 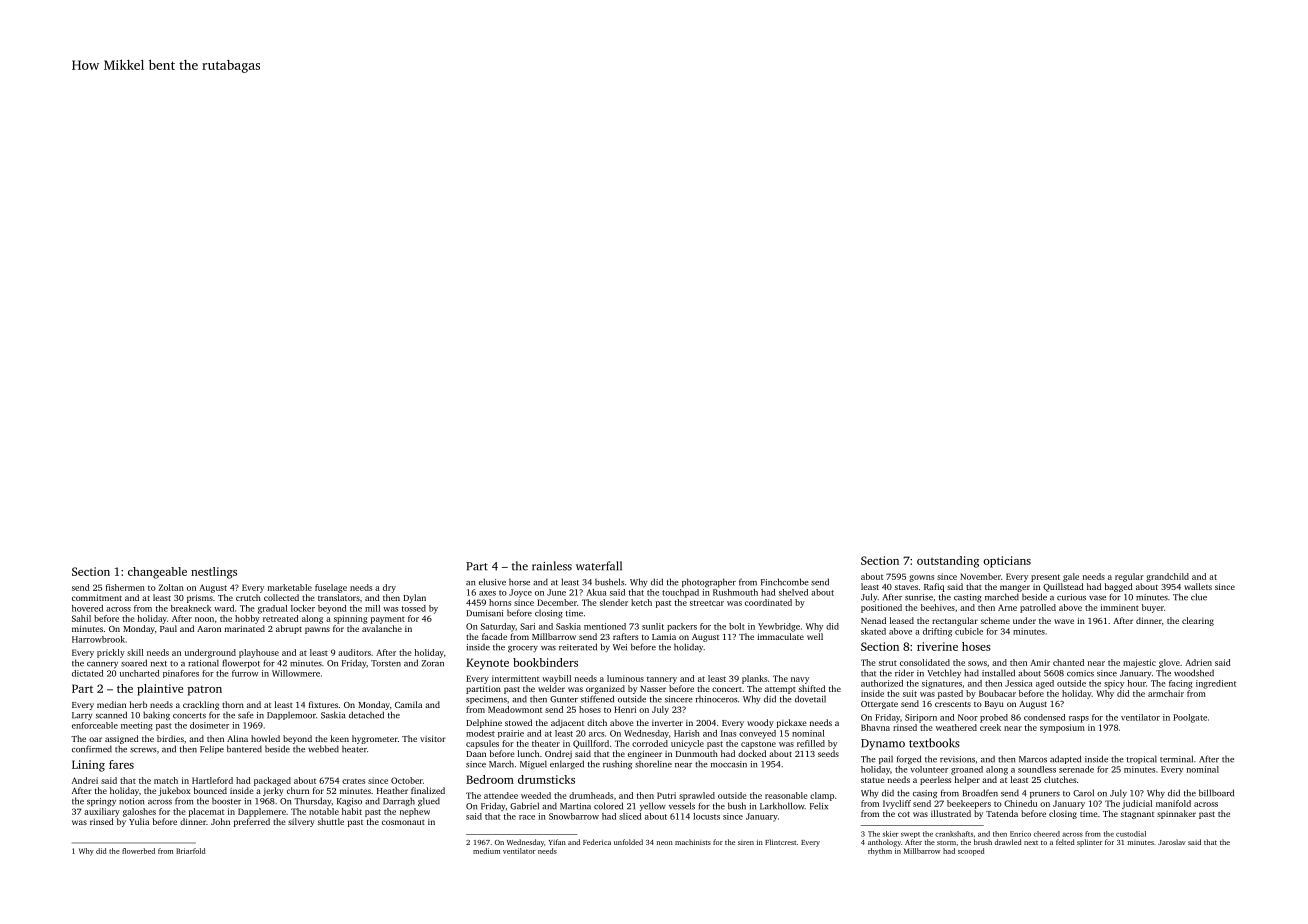 I want to click on Willowmere, so click(x=296, y=673).
